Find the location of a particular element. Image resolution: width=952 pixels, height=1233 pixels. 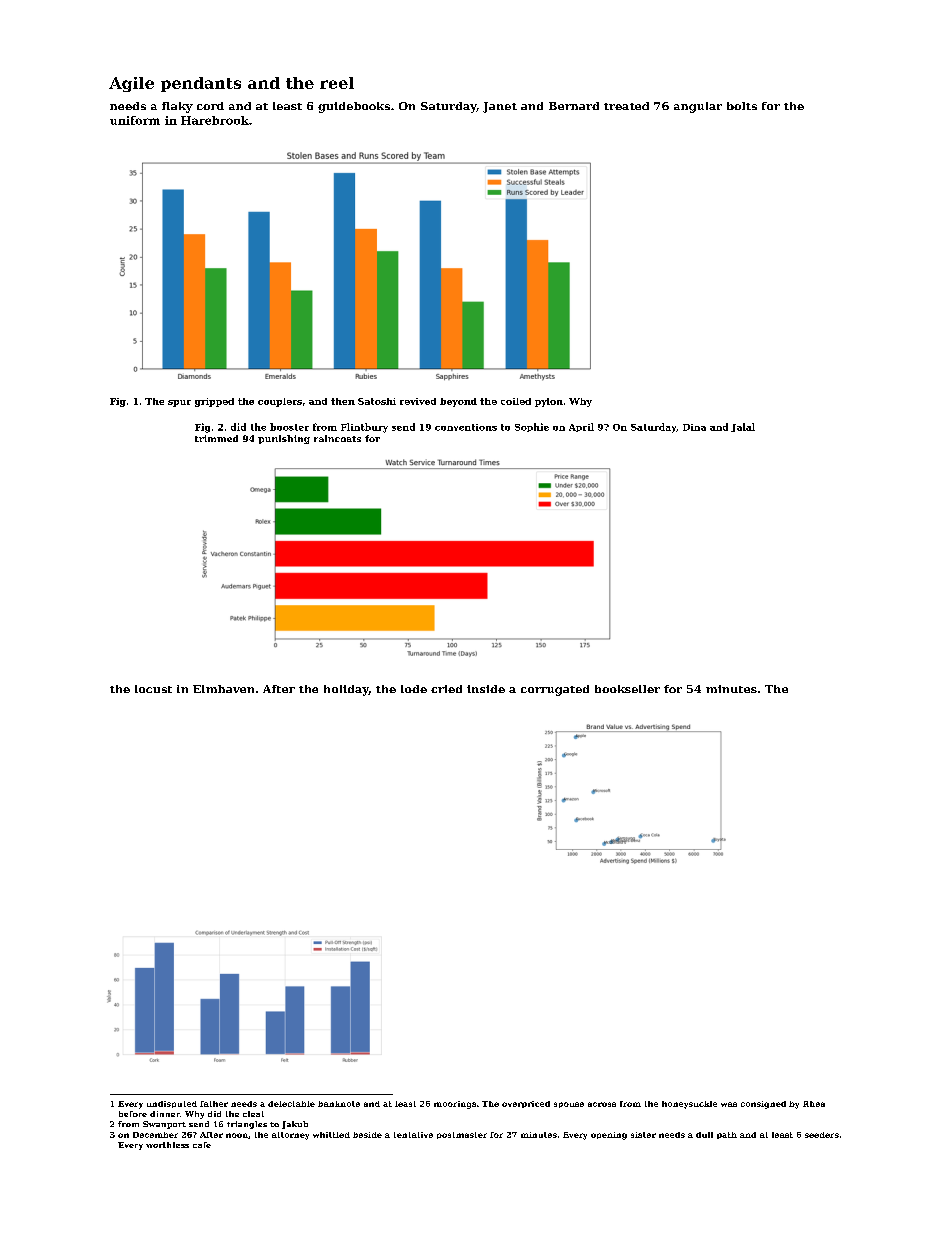

bolts is located at coordinates (742, 106).
